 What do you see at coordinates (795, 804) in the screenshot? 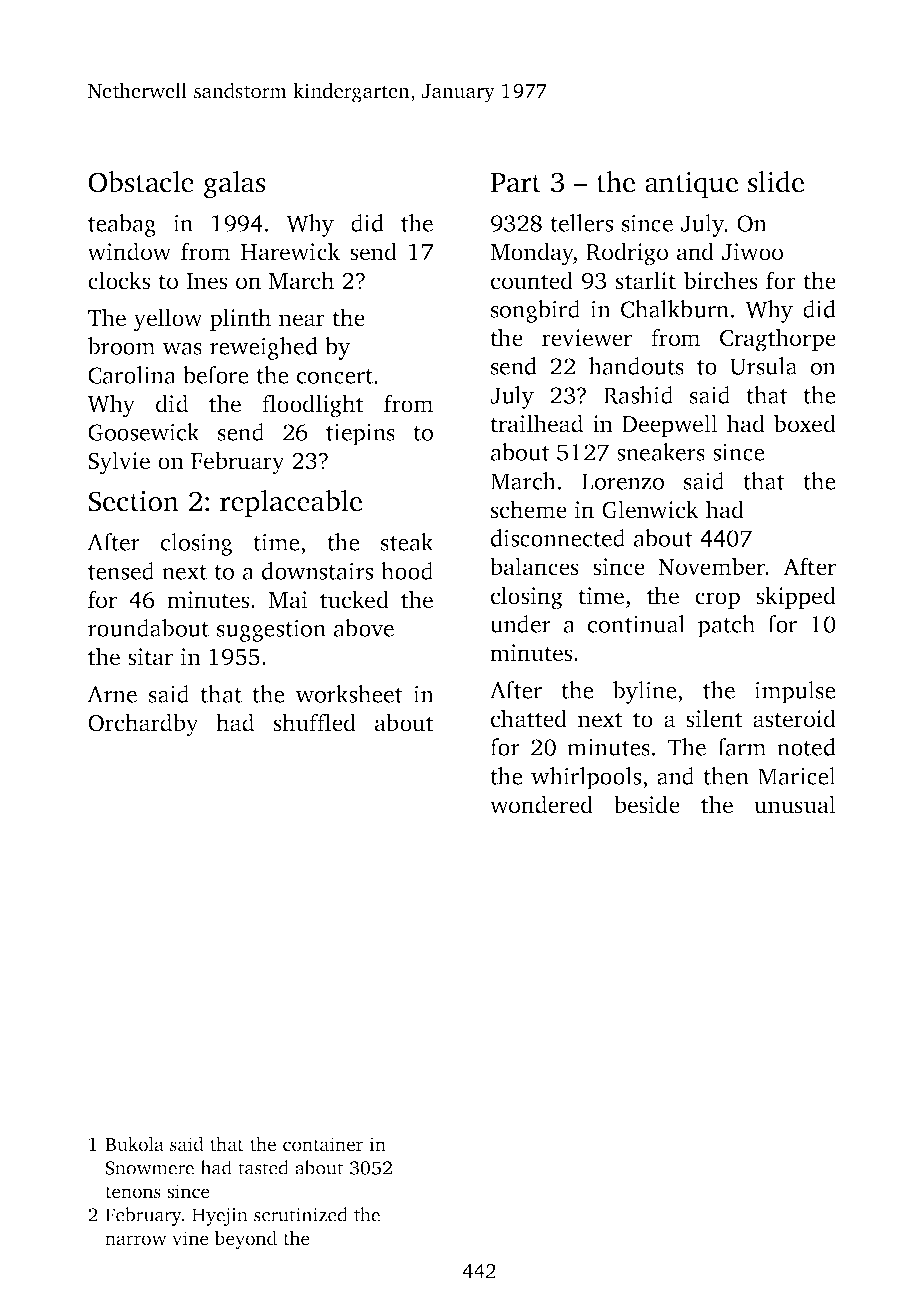
I see `unusual` at bounding box center [795, 804].
